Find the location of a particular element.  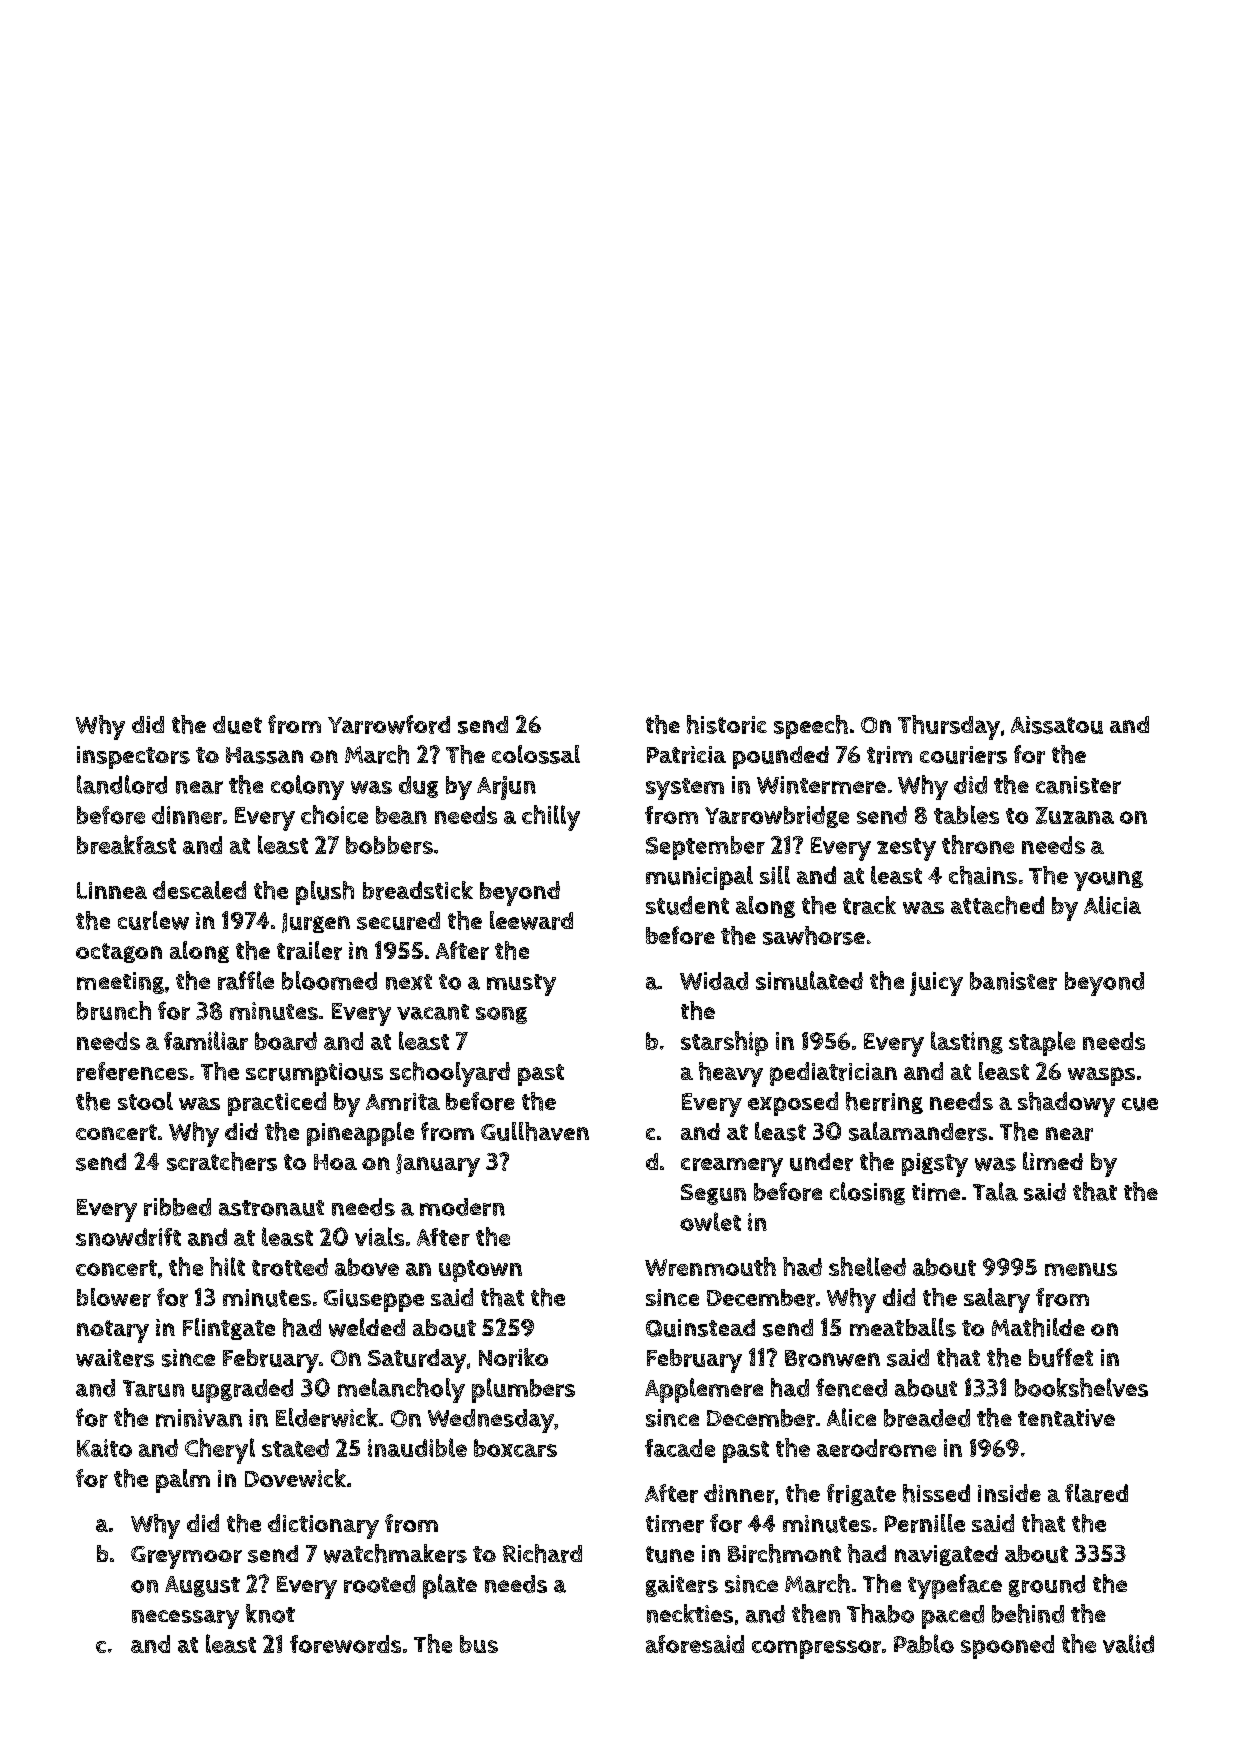

sawhorse is located at coordinates (814, 935).
